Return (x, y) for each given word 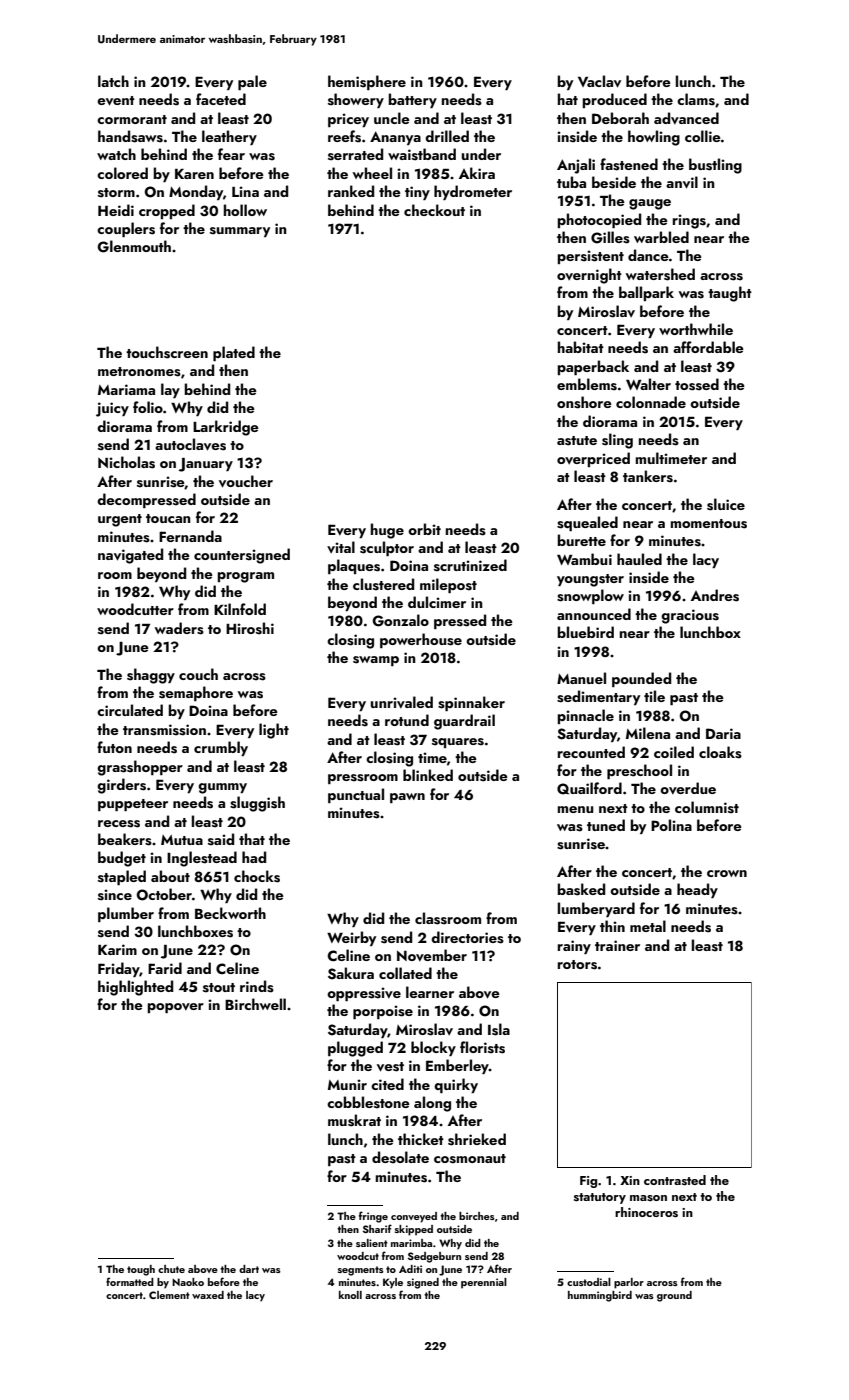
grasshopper (140, 768)
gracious (690, 616)
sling (617, 441)
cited (387, 1084)
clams (696, 99)
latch (113, 81)
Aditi (410, 1269)
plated (234, 353)
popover (175, 1008)
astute (577, 441)
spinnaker (471, 703)
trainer (617, 945)
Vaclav (599, 81)
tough (141, 1270)
